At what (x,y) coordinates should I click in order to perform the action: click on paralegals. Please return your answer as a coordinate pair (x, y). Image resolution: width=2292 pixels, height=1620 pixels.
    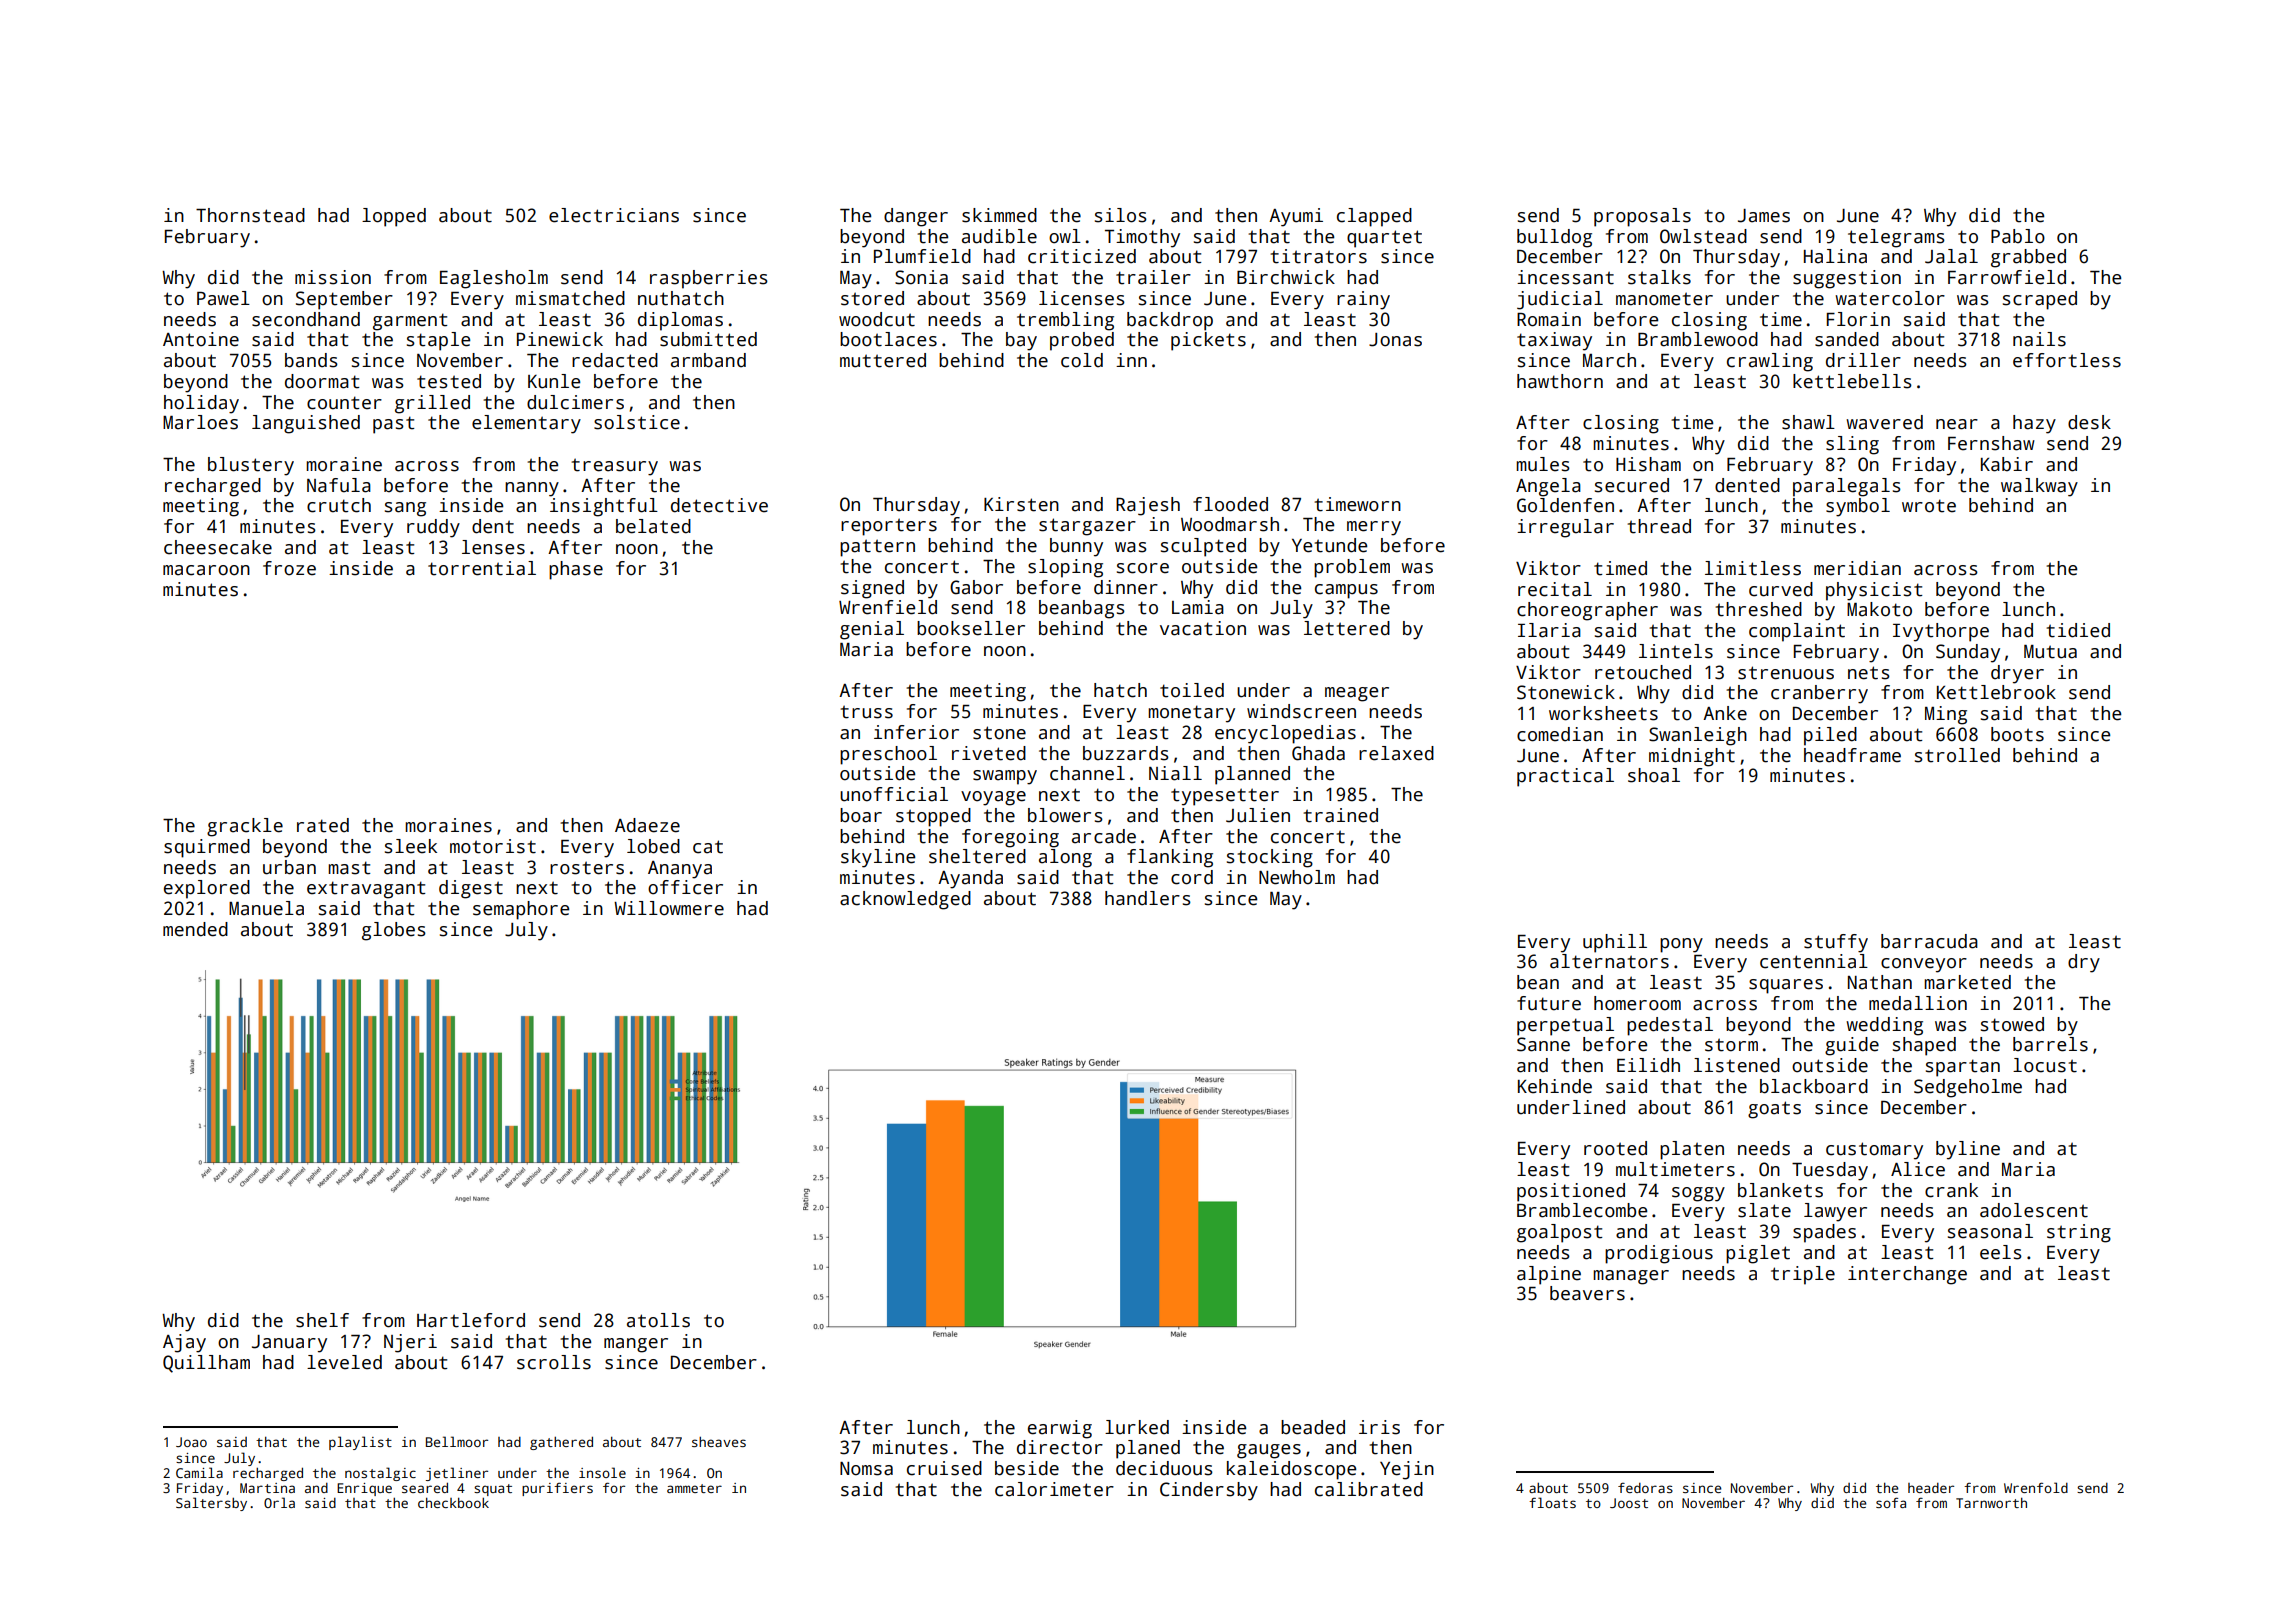
    Looking at the image, I should click on (1847, 487).
